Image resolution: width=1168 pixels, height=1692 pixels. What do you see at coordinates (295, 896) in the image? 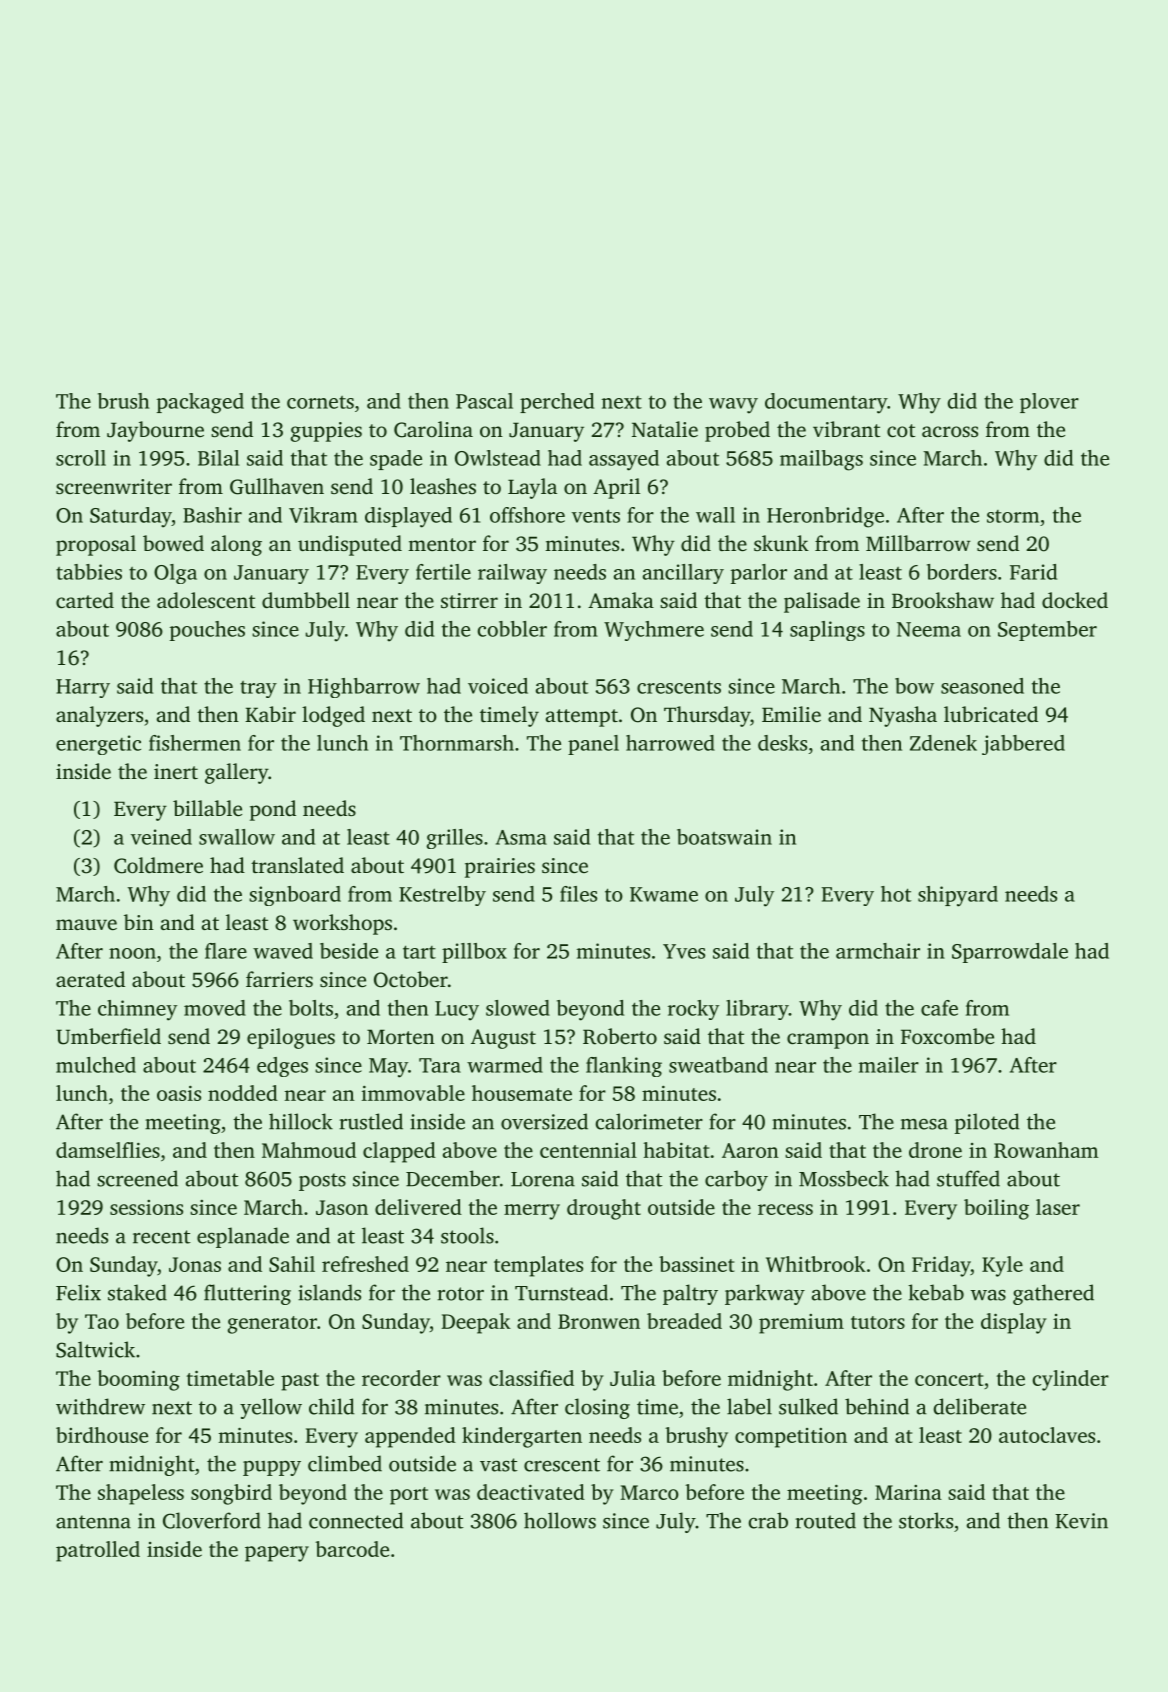
I see `signboard` at bounding box center [295, 896].
